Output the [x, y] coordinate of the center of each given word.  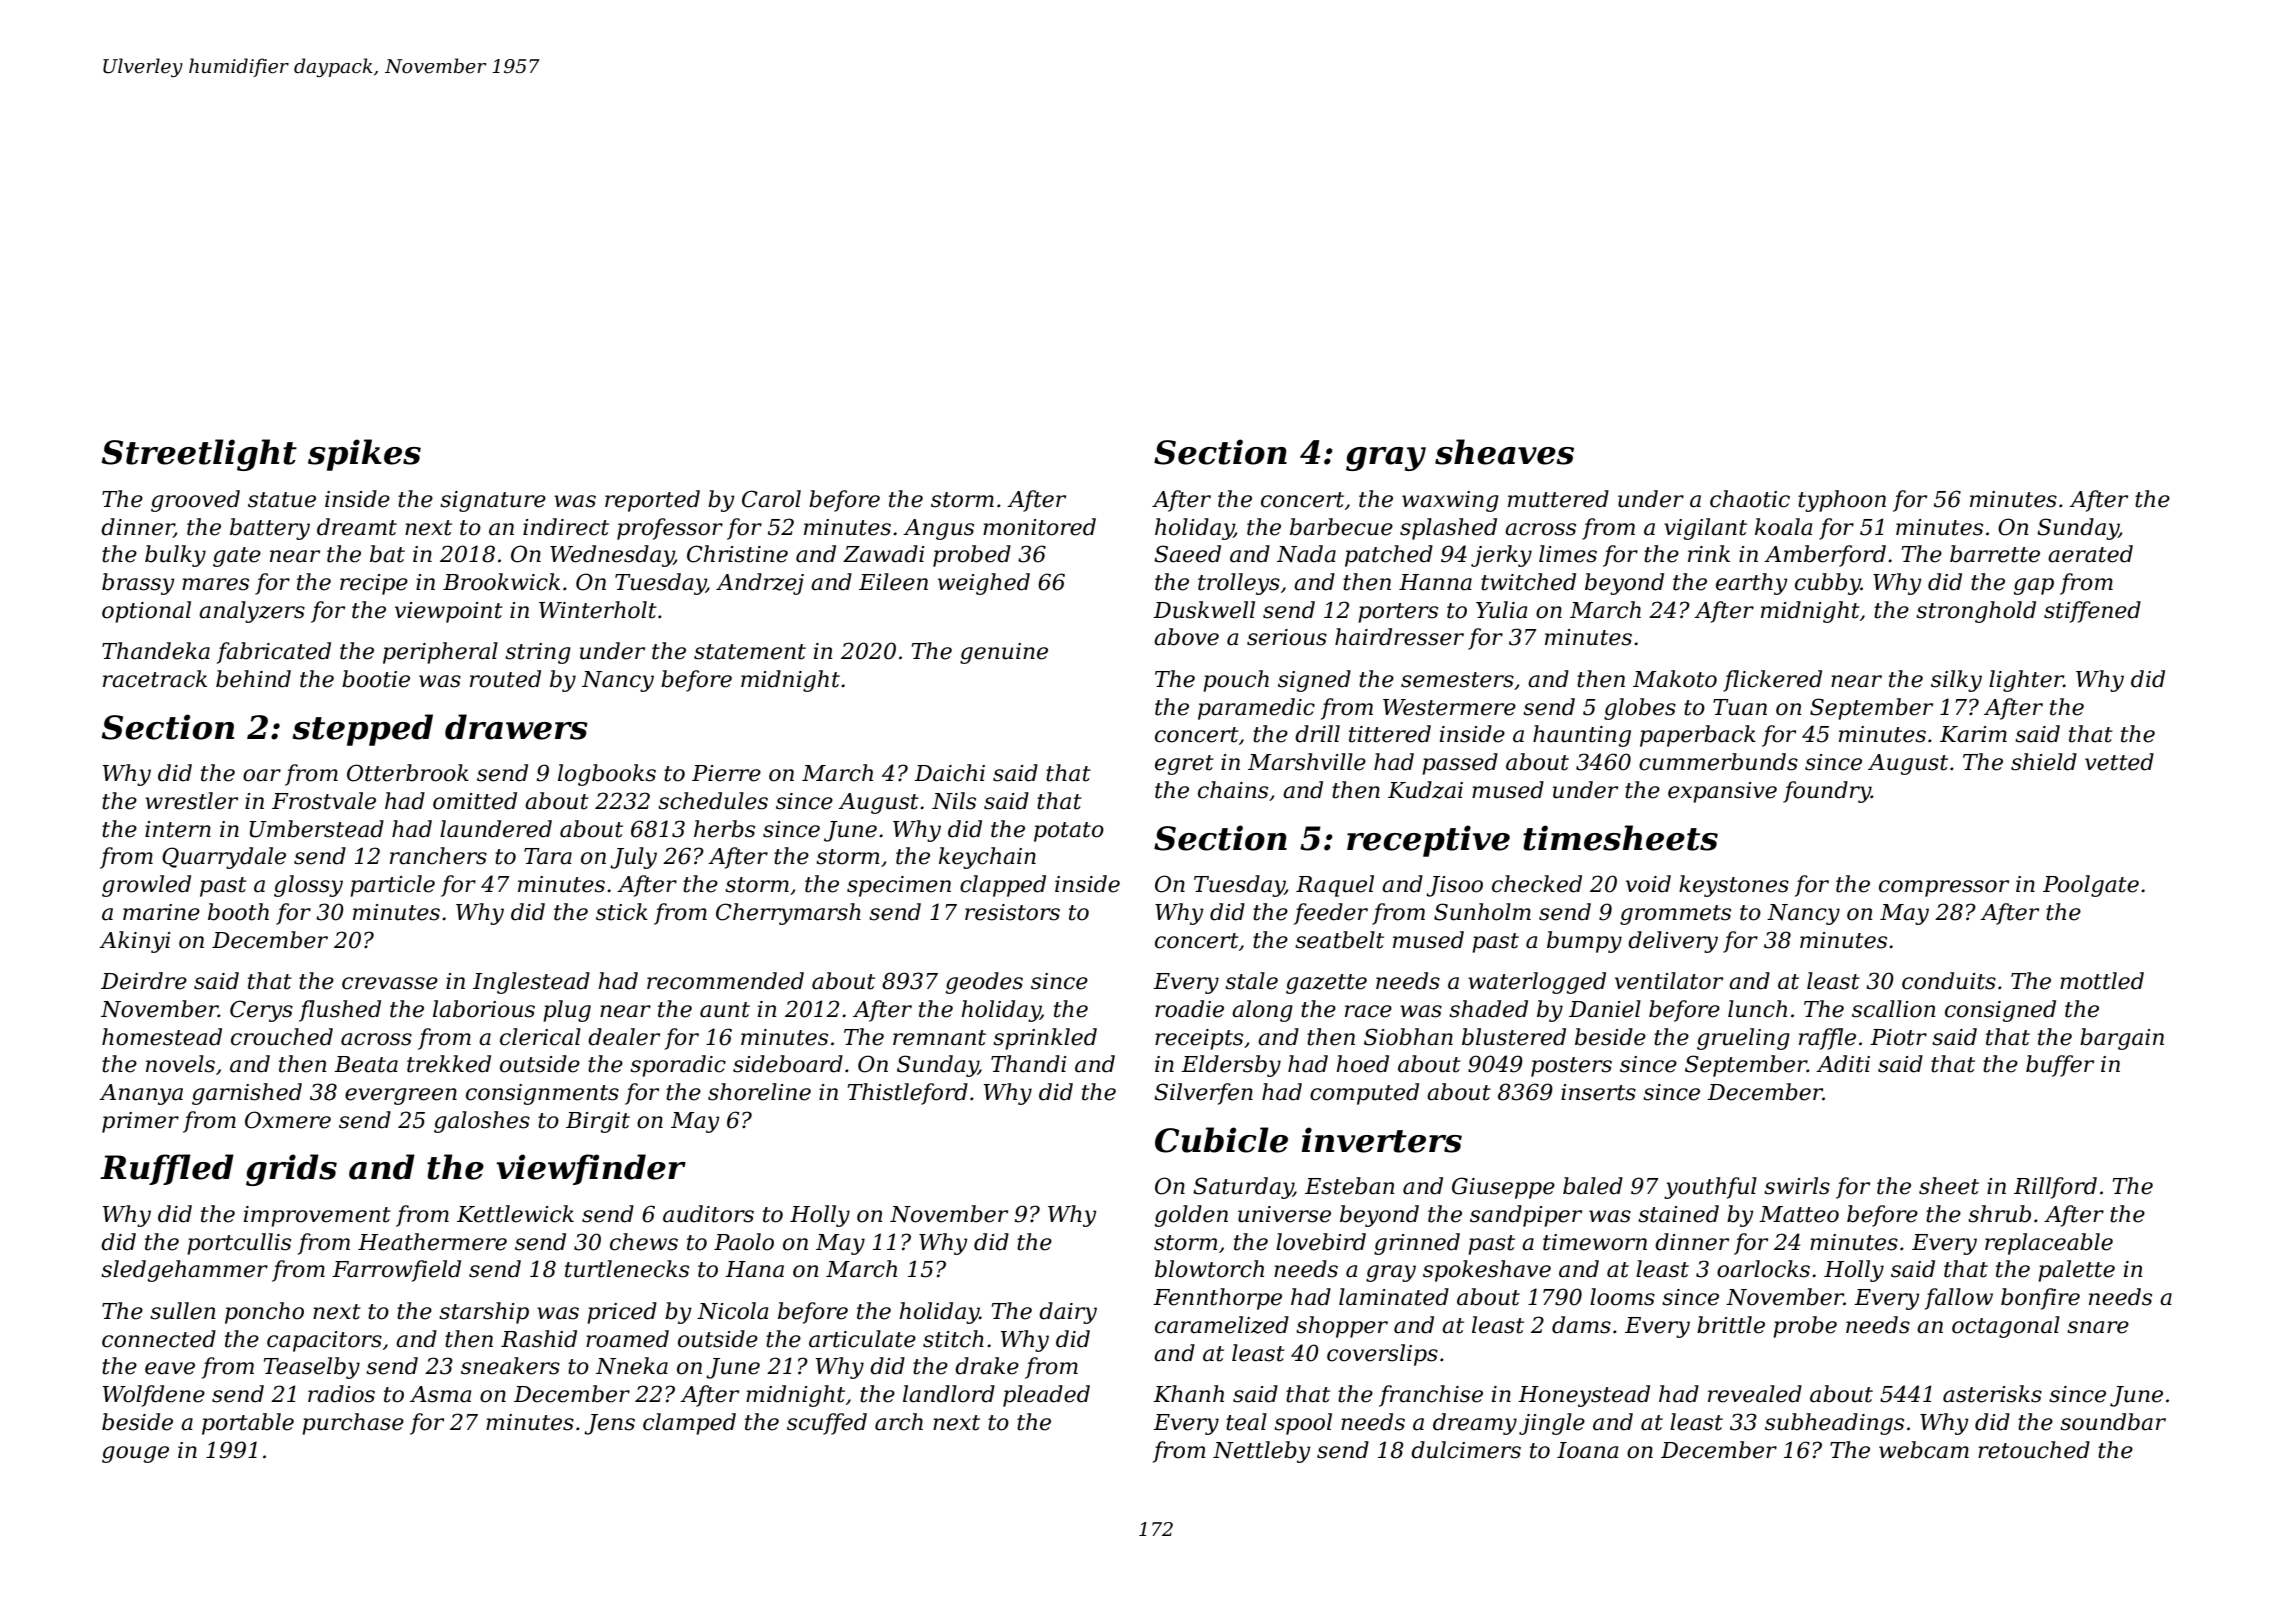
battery [270, 529]
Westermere [1449, 707]
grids [291, 1170]
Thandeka [156, 651]
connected [159, 1339]
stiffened [2092, 612]
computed [1364, 1094]
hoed [1362, 1064]
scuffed [827, 1424]
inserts [1598, 1092]
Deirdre [144, 981]
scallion [1894, 1009]
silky [1956, 681]
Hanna [1435, 582]
